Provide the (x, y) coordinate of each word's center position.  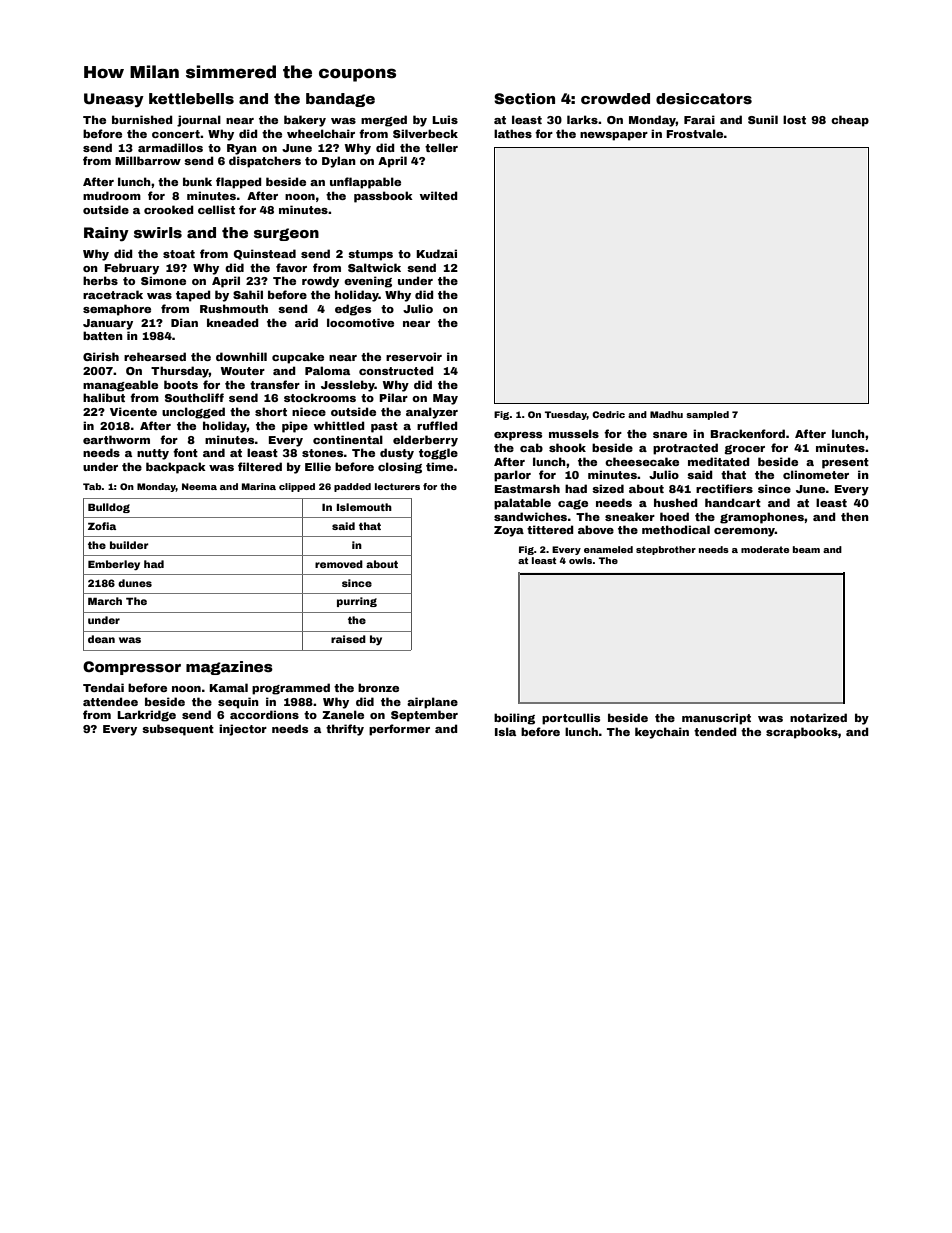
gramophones (762, 518)
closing (400, 468)
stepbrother (666, 550)
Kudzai (436, 253)
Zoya (509, 531)
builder (129, 545)
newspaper (614, 136)
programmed (291, 689)
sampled (707, 415)
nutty (153, 454)
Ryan (242, 149)
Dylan (339, 162)
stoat (179, 254)
